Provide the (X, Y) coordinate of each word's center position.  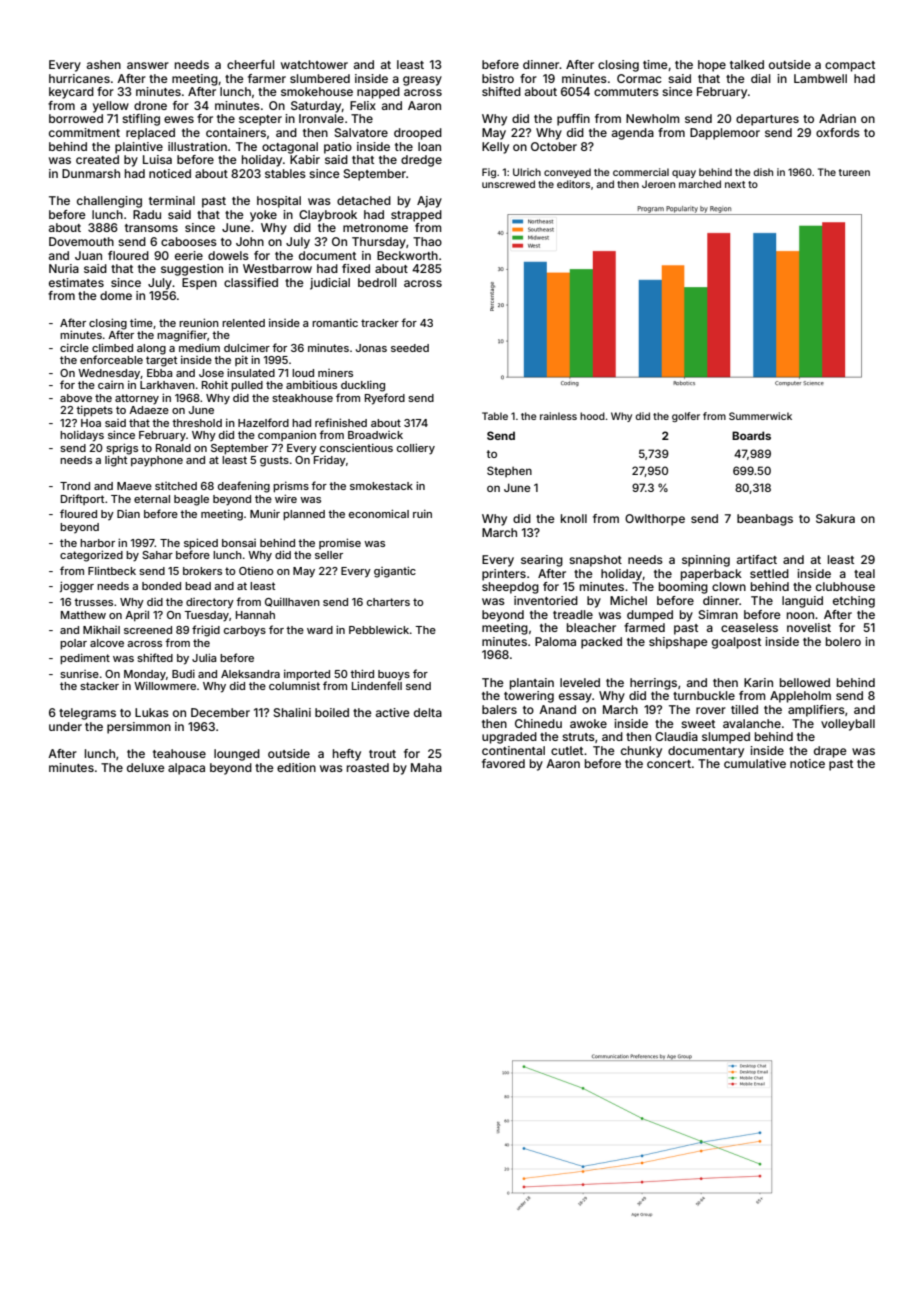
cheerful (251, 64)
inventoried (546, 600)
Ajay (429, 202)
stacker (99, 686)
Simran (718, 614)
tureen (854, 172)
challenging (109, 202)
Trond (75, 486)
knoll (574, 518)
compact (850, 66)
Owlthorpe (655, 520)
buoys (394, 675)
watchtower (314, 64)
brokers (202, 571)
